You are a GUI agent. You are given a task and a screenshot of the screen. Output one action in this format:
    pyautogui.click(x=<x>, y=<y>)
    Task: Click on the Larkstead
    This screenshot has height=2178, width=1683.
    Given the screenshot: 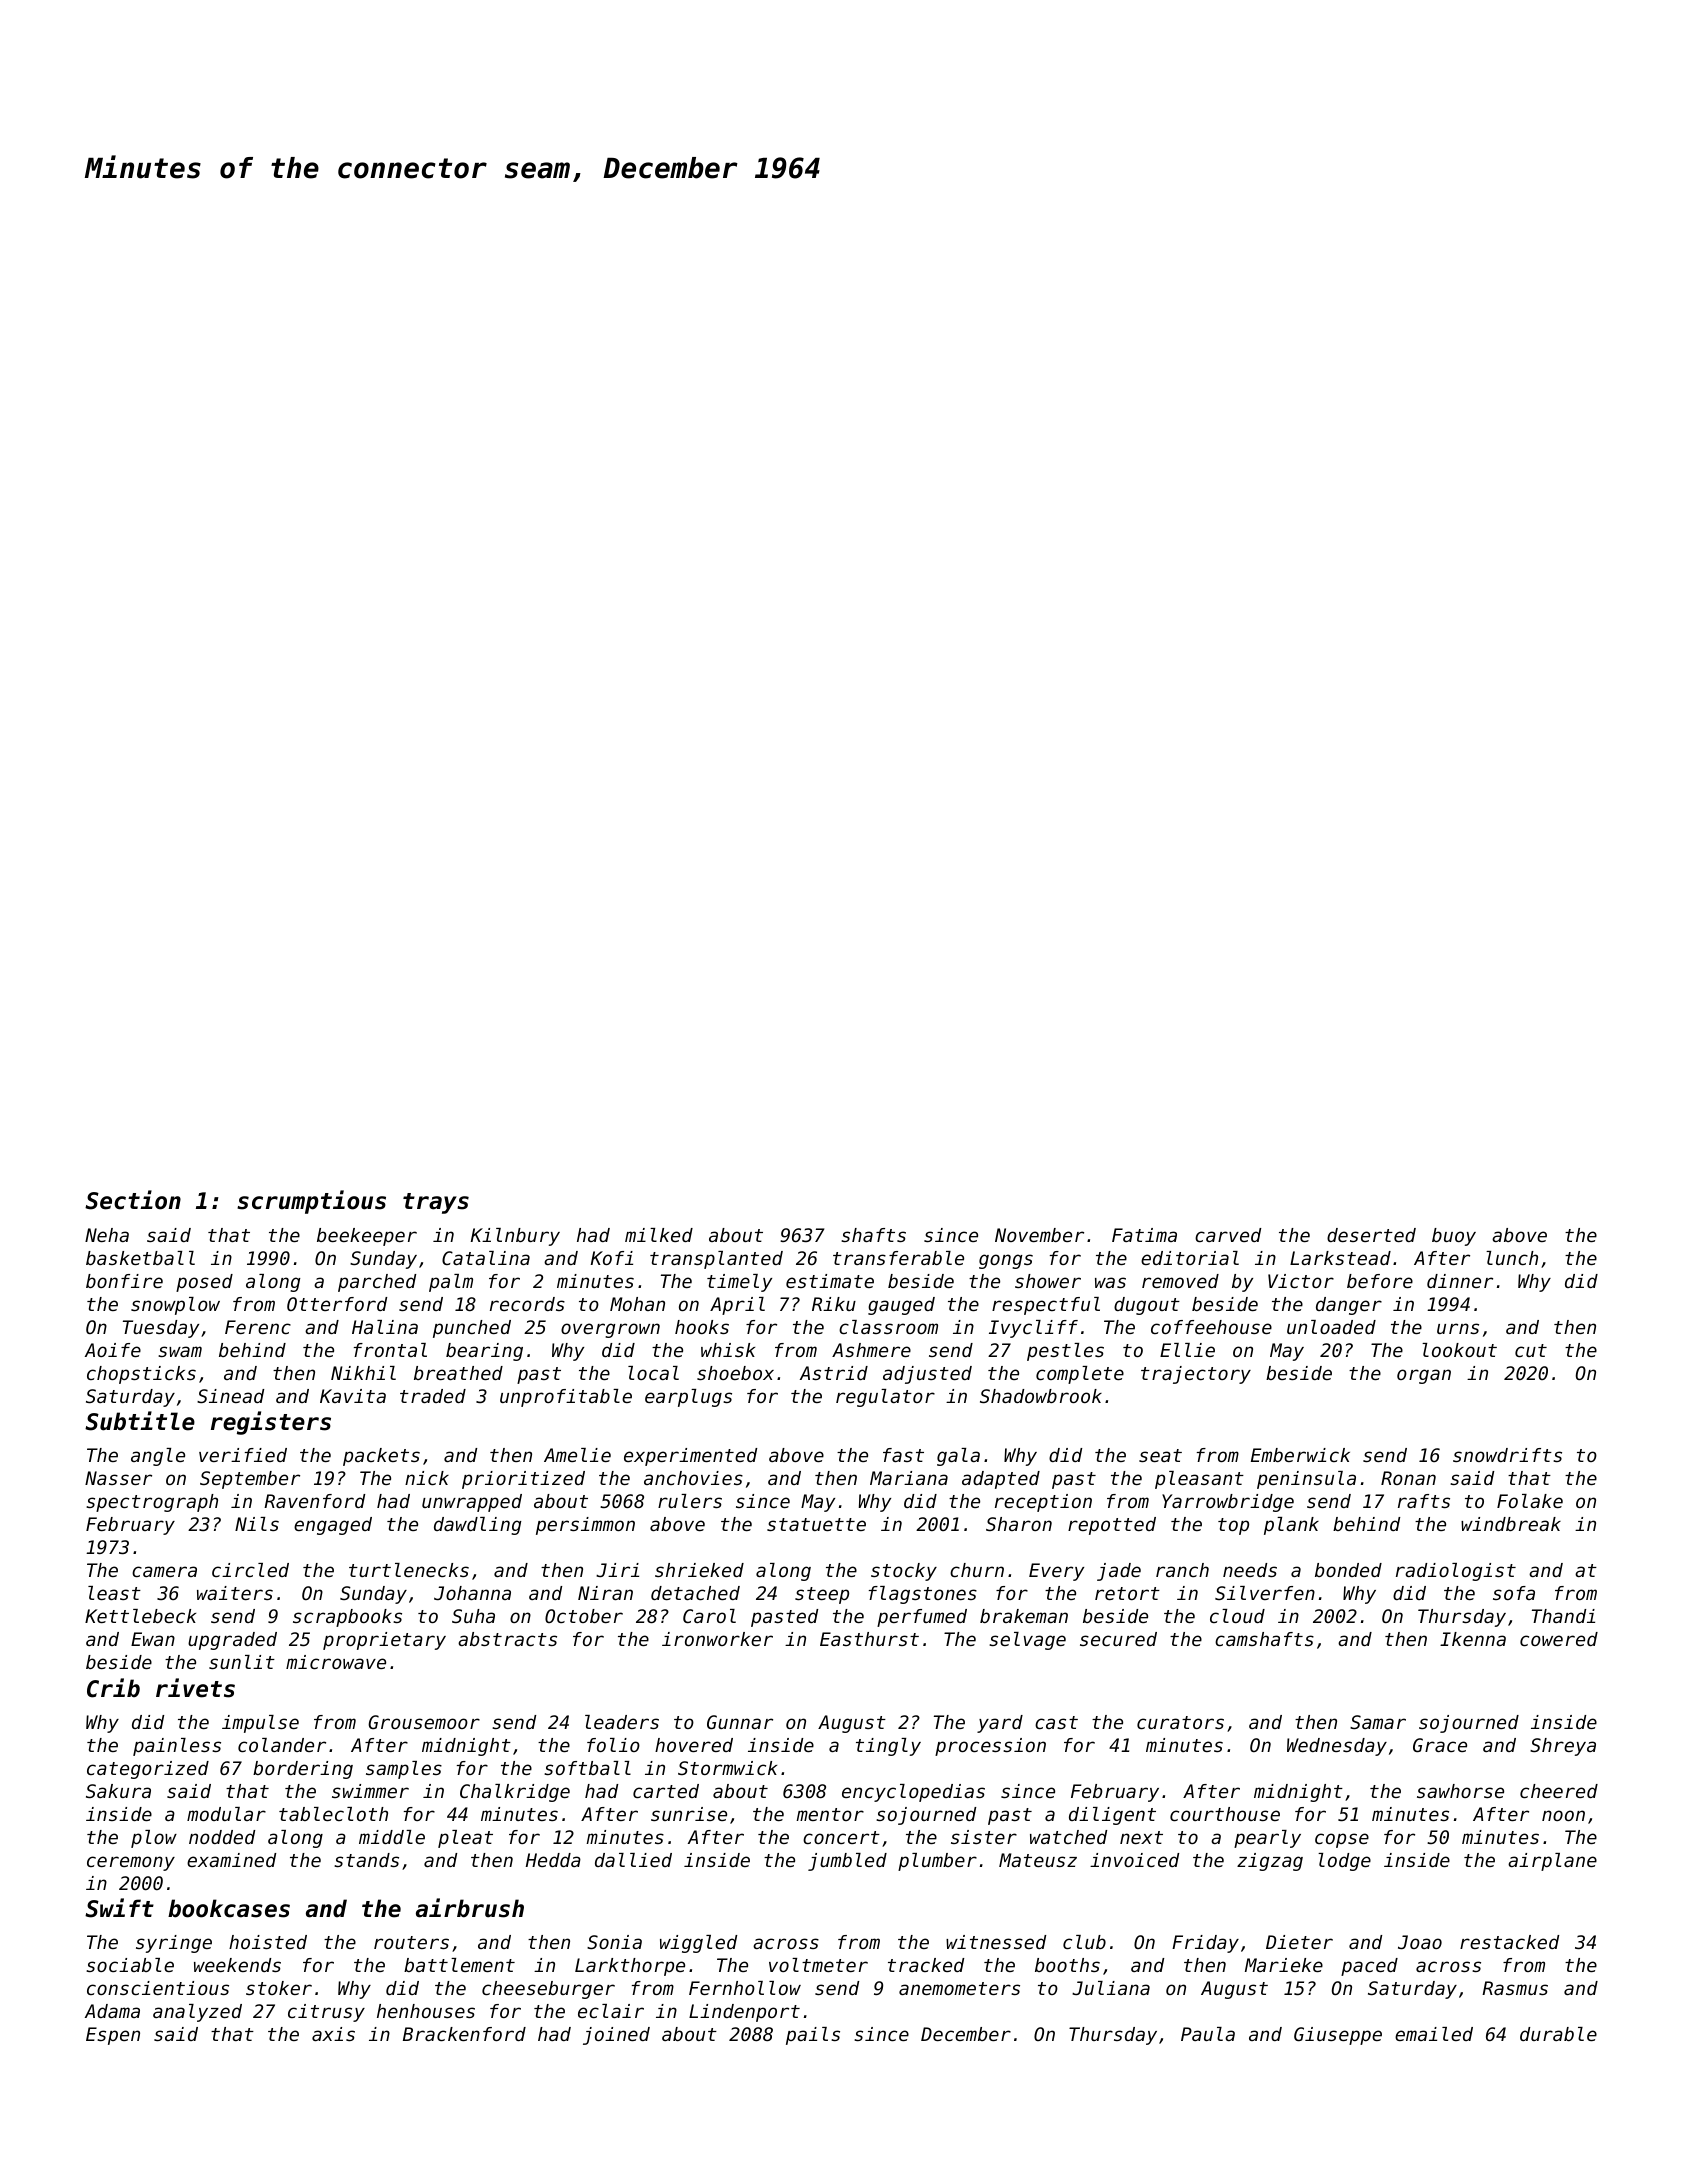 What is the action you would take?
    pyautogui.click(x=1340, y=1258)
